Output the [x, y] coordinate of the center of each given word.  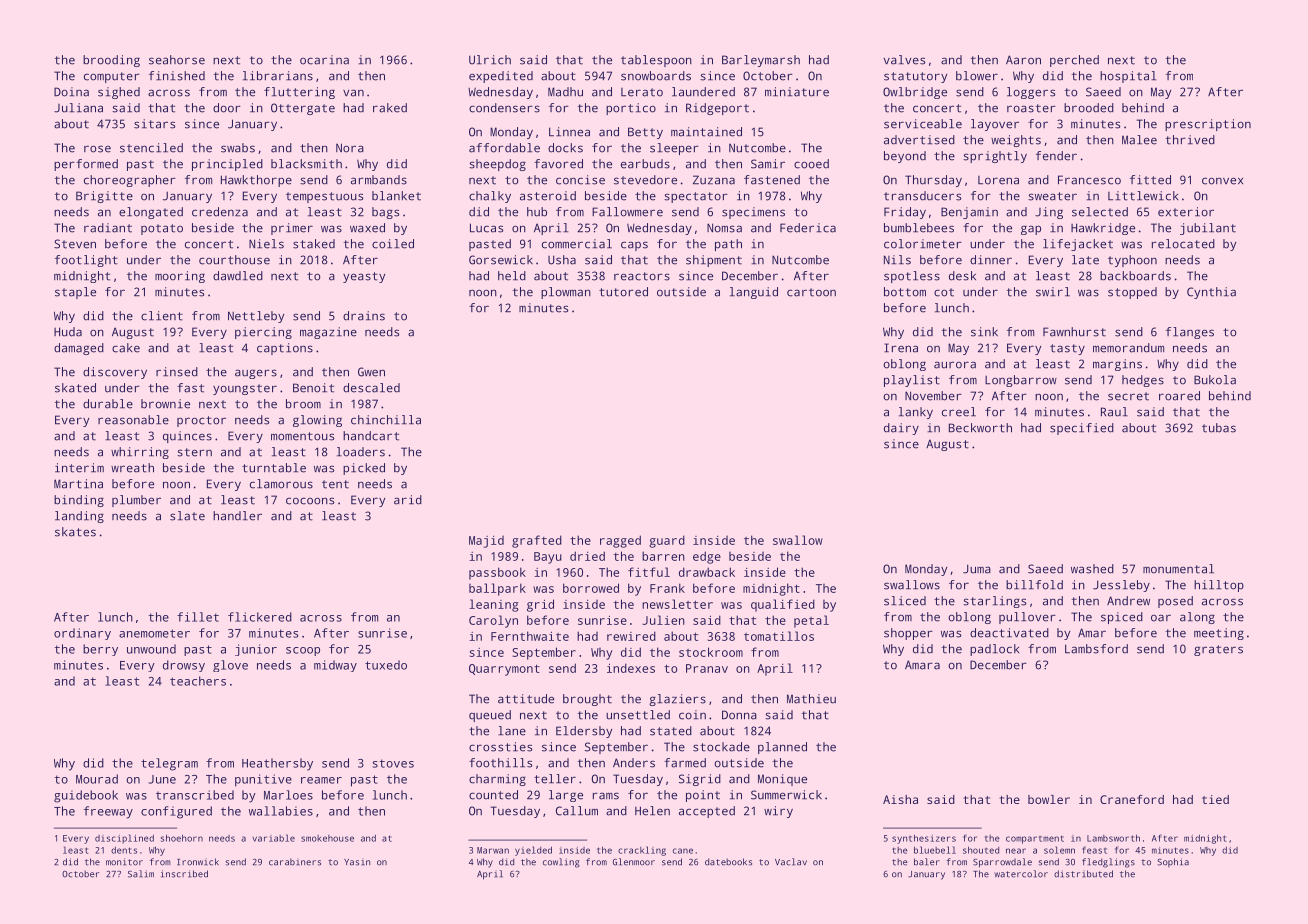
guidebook [86, 796]
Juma [977, 569]
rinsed [177, 372]
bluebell [935, 850]
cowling [561, 863]
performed [86, 165]
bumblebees [919, 228]
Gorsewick [501, 260]
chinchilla [386, 420]
